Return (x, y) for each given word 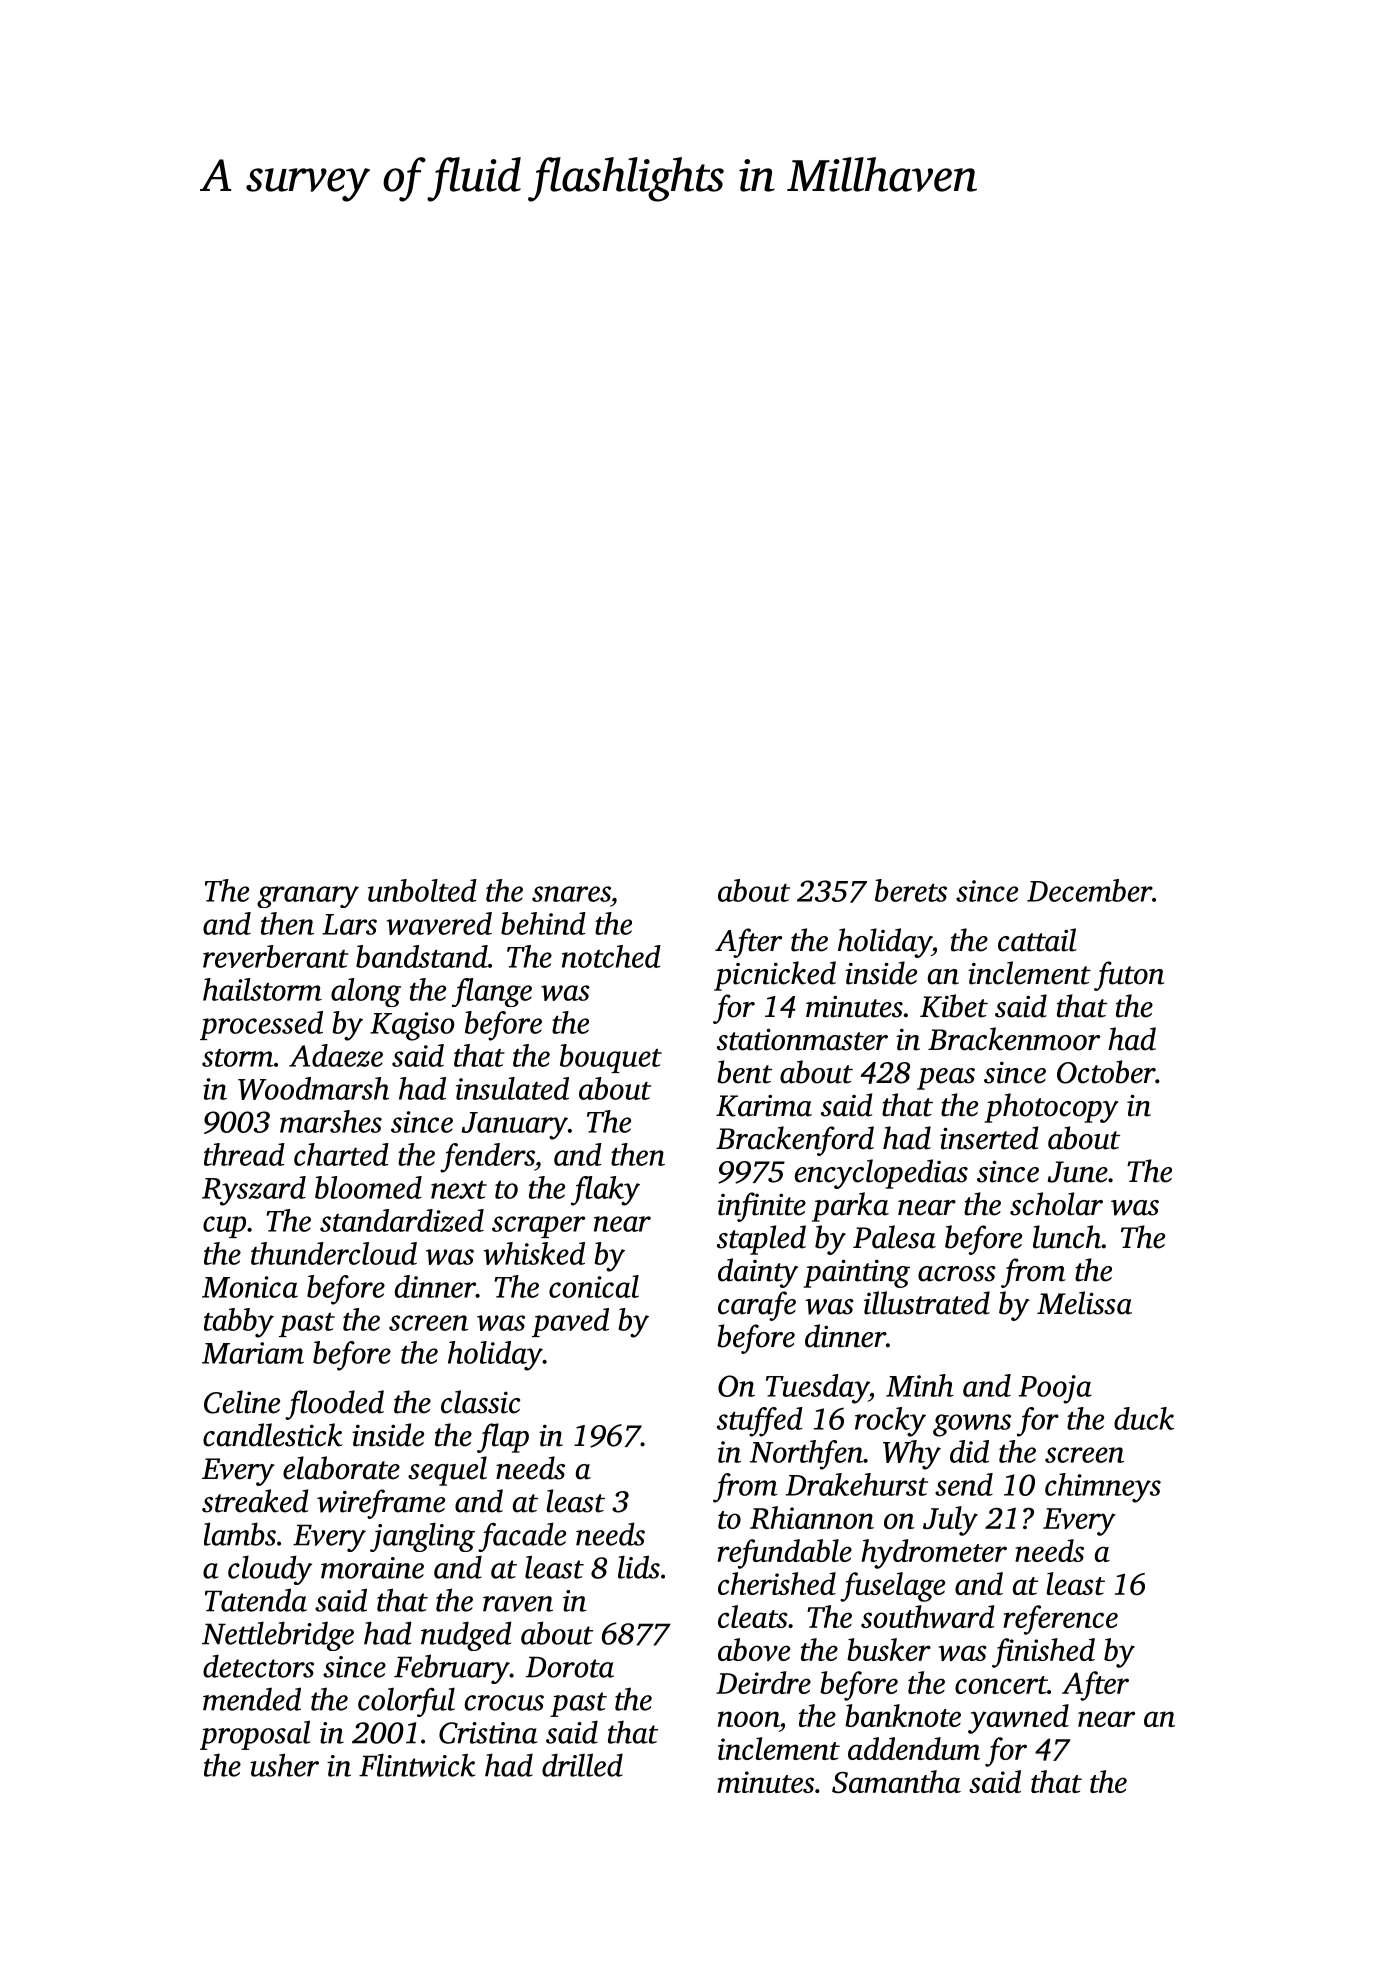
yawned (1018, 1719)
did (969, 1451)
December (1089, 890)
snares (571, 894)
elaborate (341, 1468)
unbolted (422, 890)
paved (570, 1322)
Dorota (570, 1667)
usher (284, 1765)
